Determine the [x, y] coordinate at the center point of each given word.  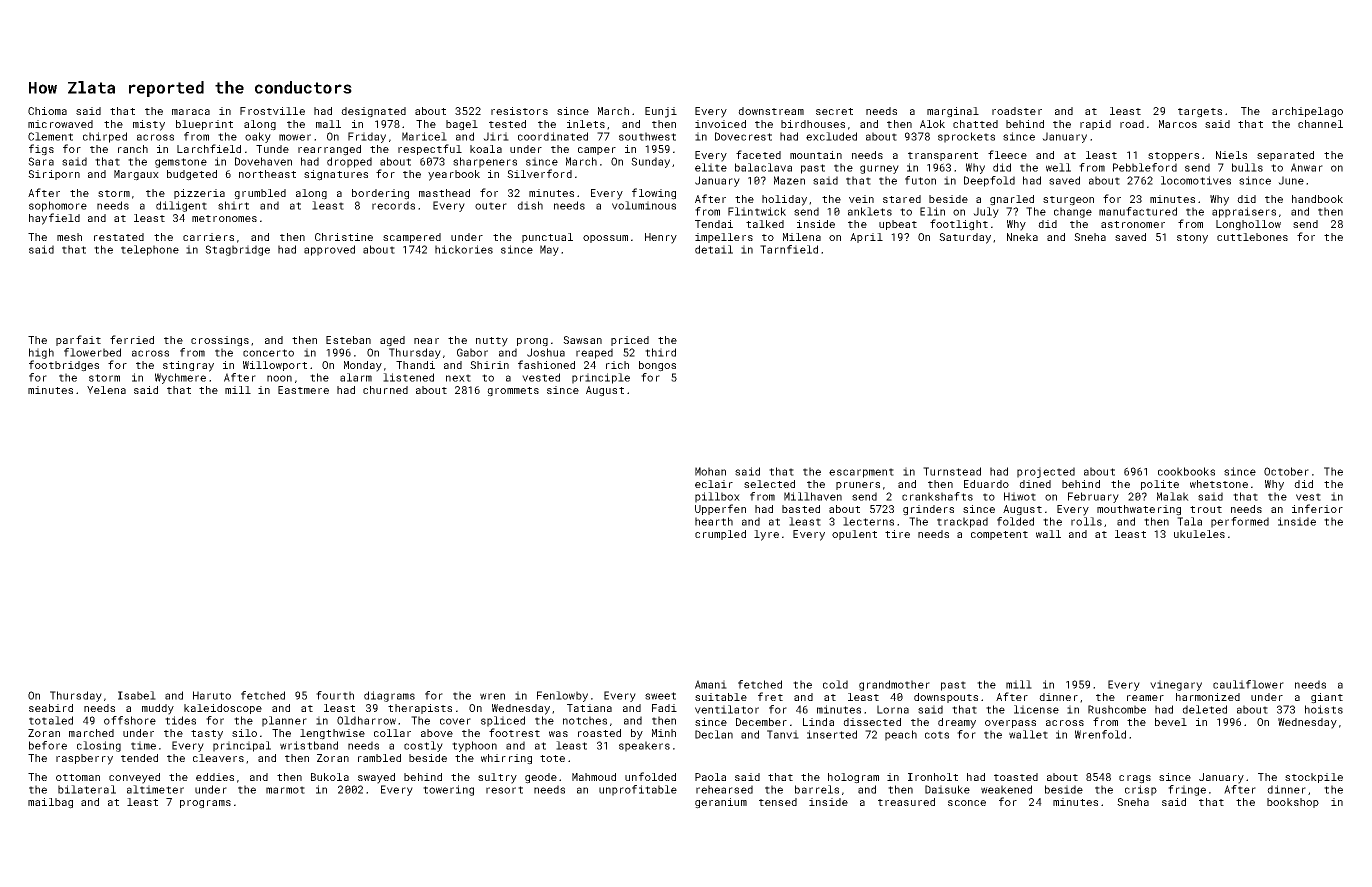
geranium [721, 803]
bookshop [1293, 803]
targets [1200, 113]
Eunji [661, 112]
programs [205, 804]
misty [149, 125]
